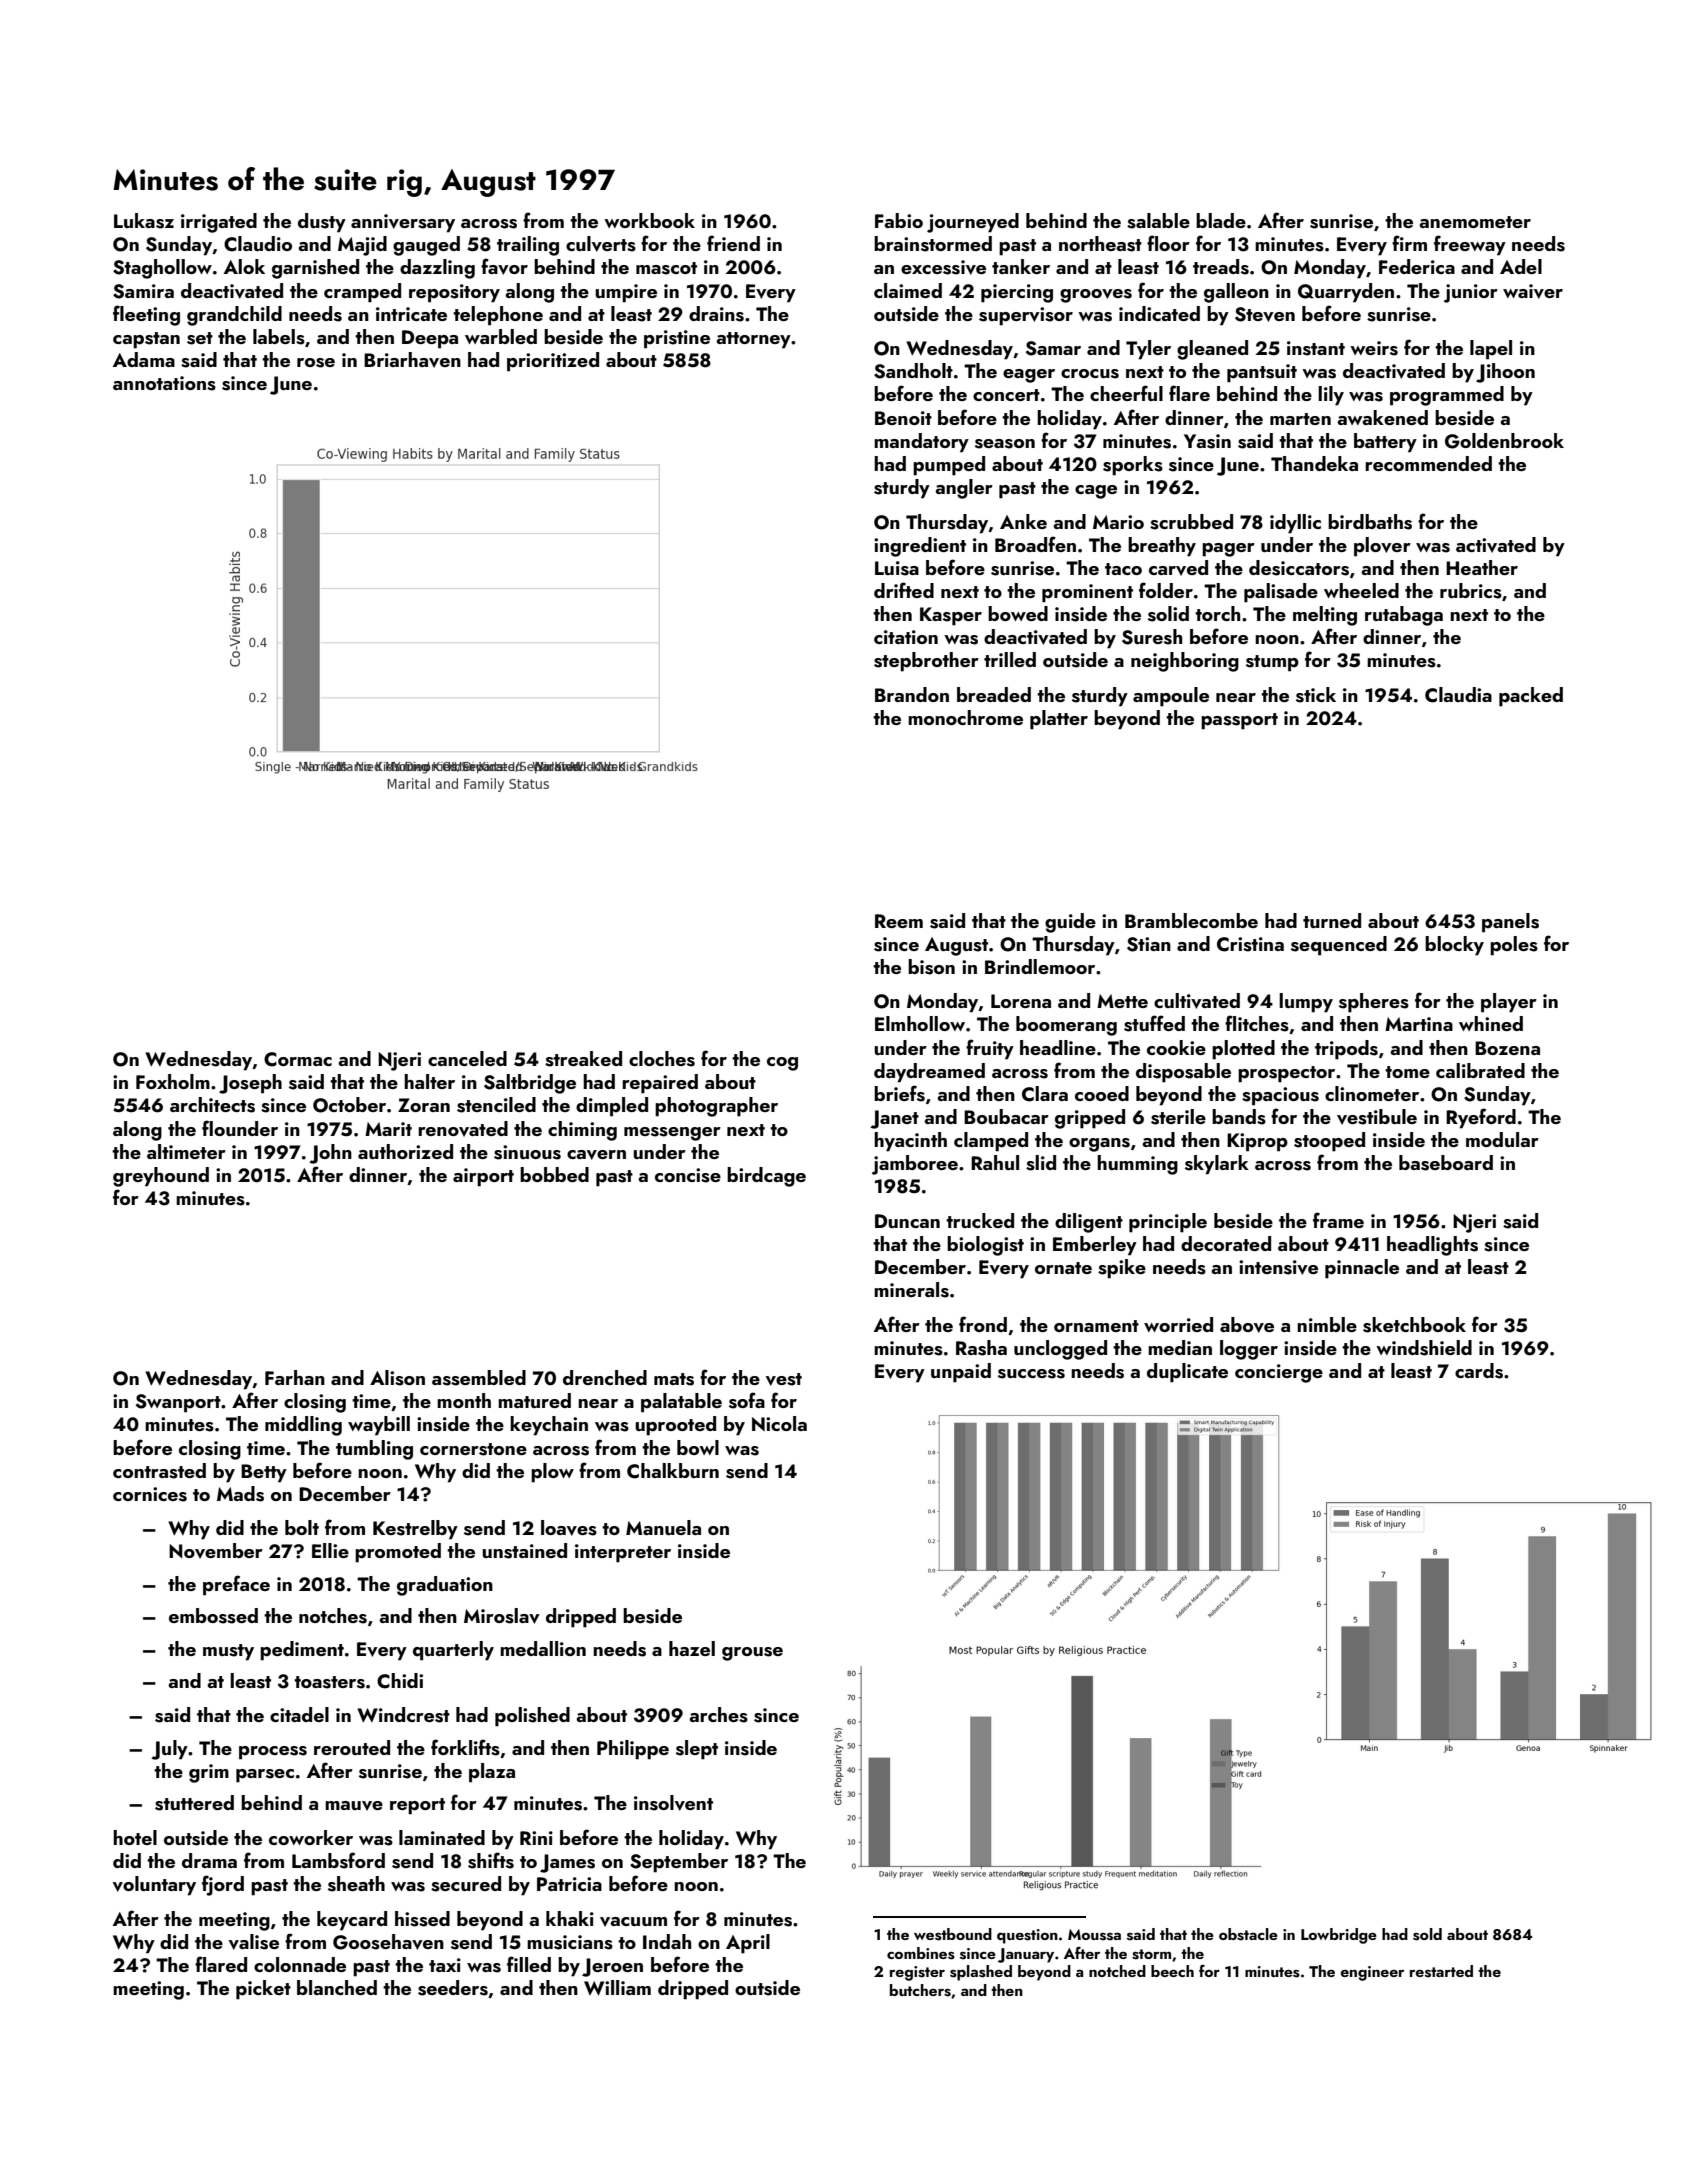 The image size is (1683, 2178). What do you see at coordinates (263, 1990) in the image?
I see `picket` at bounding box center [263, 1990].
